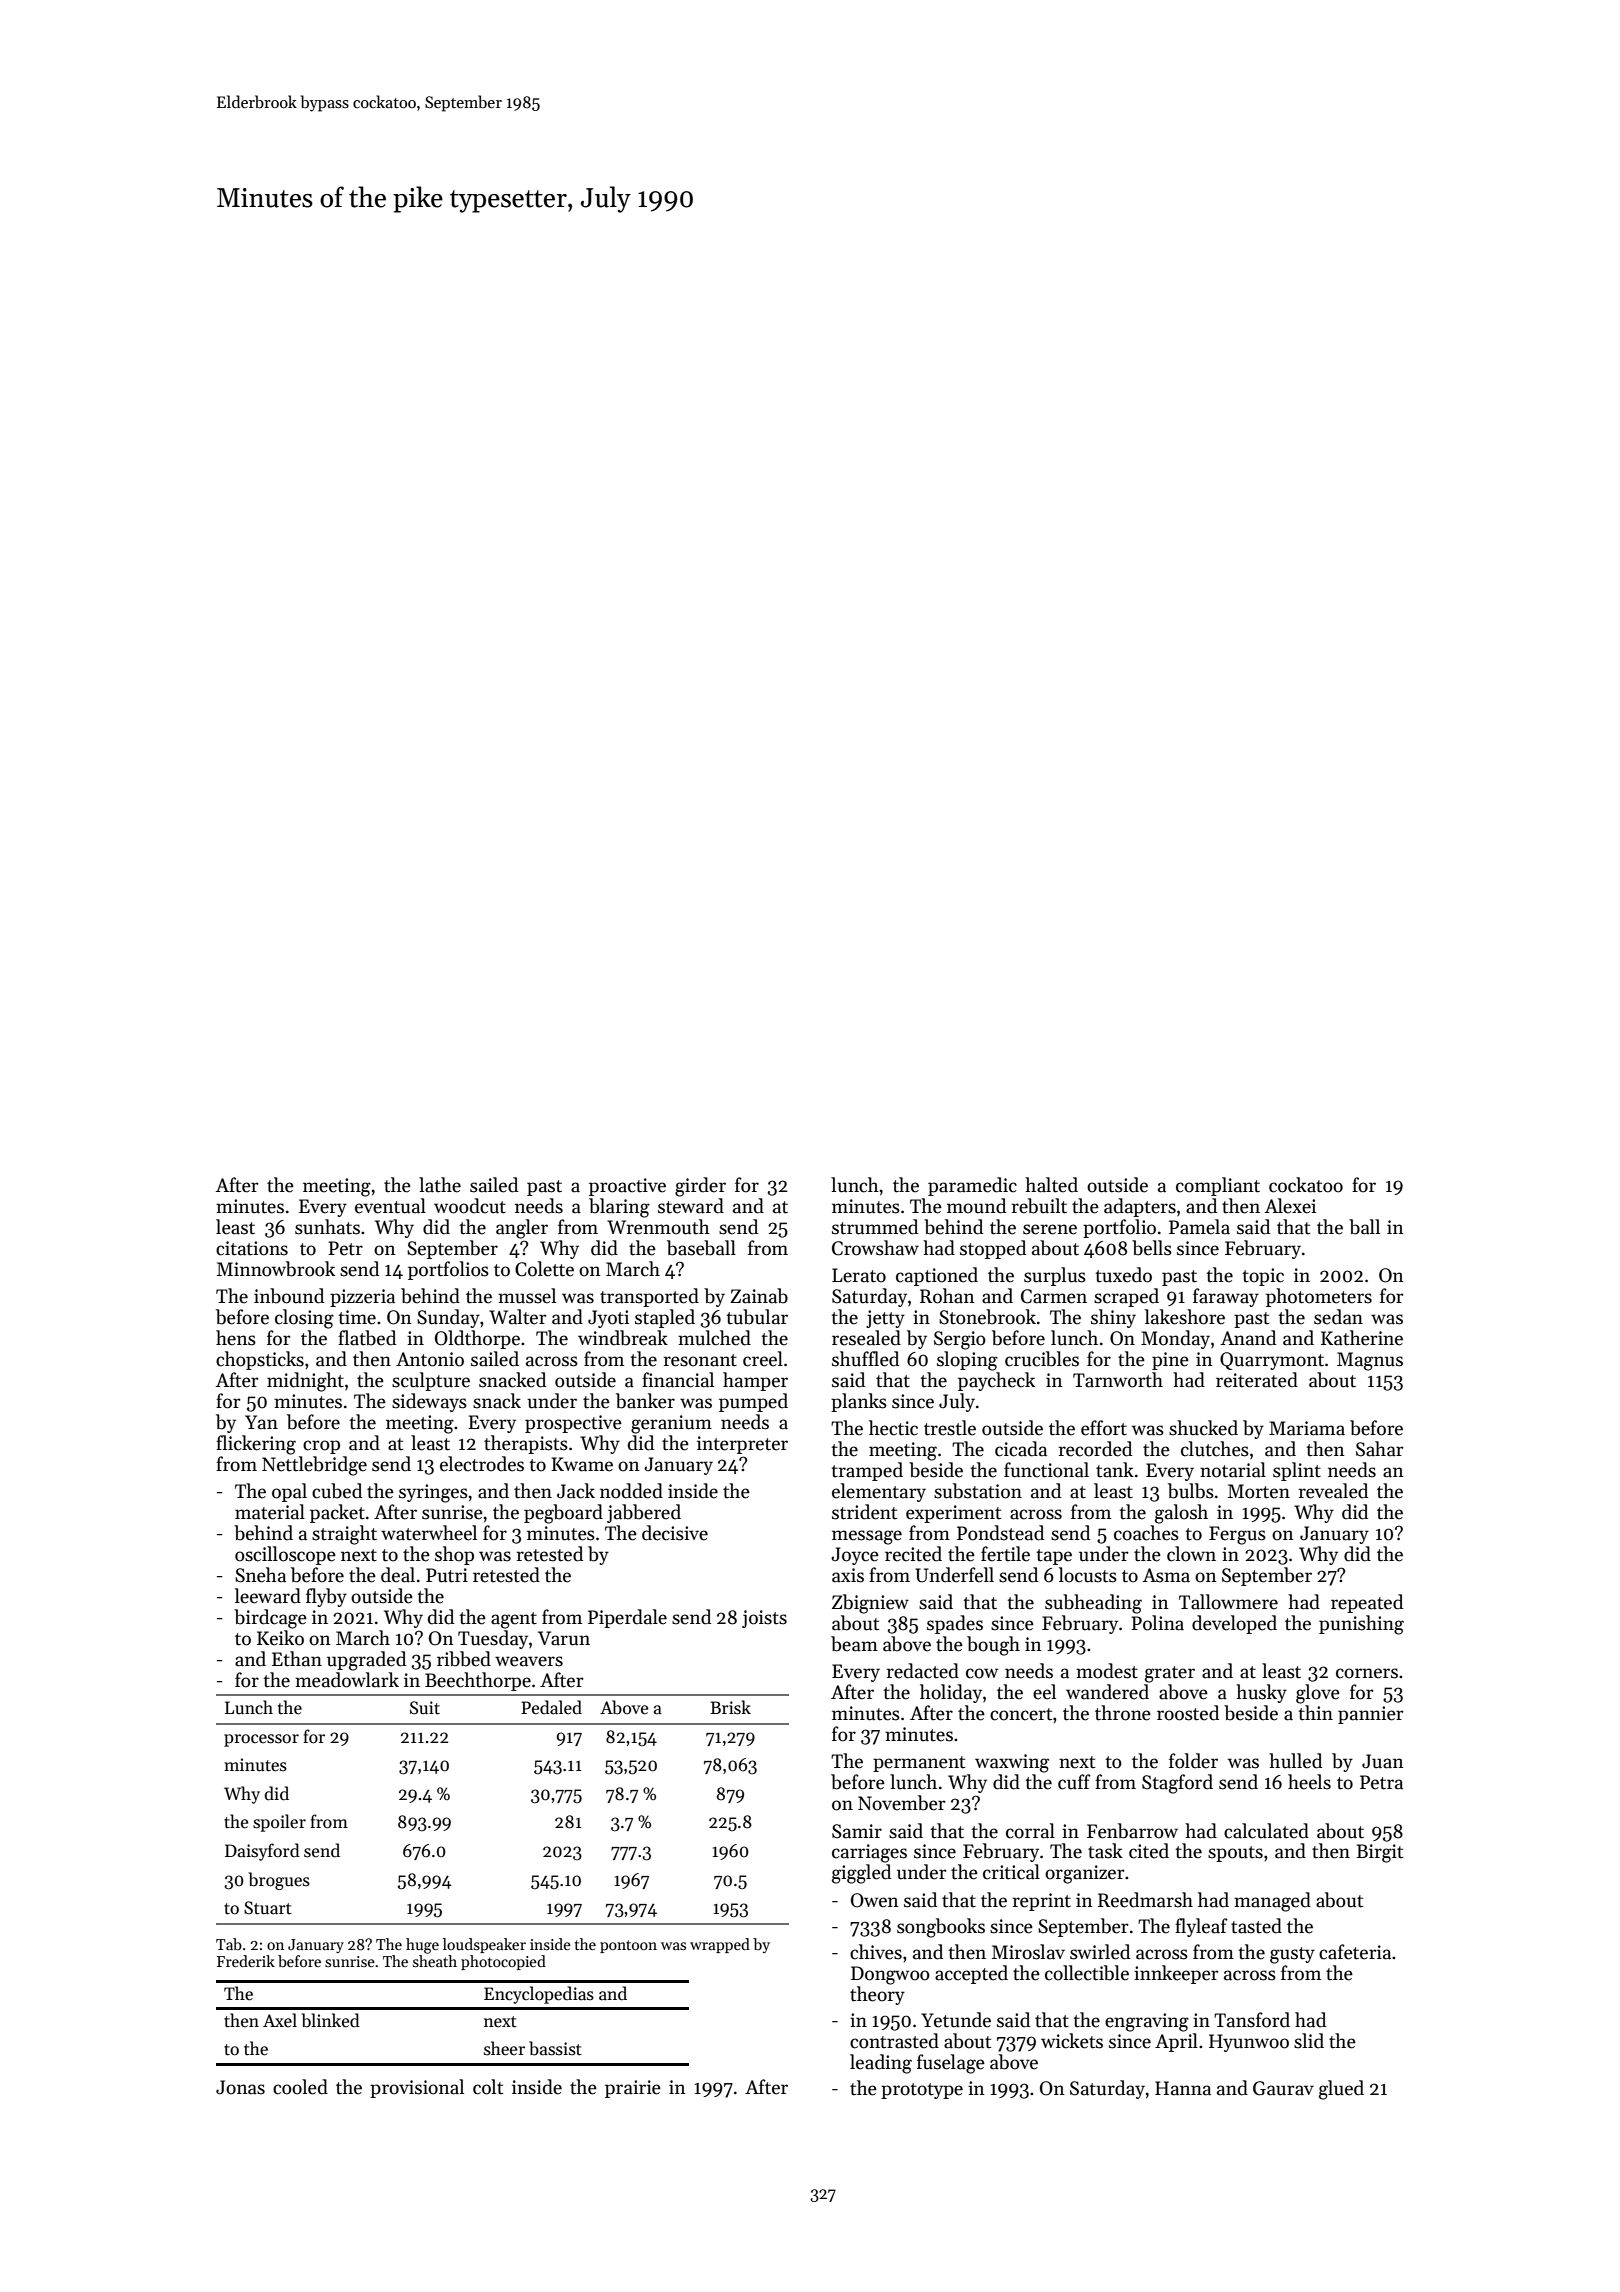 The height and width of the screenshot is (2292, 1620). What do you see at coordinates (1177, 1784) in the screenshot?
I see `Stagford` at bounding box center [1177, 1784].
